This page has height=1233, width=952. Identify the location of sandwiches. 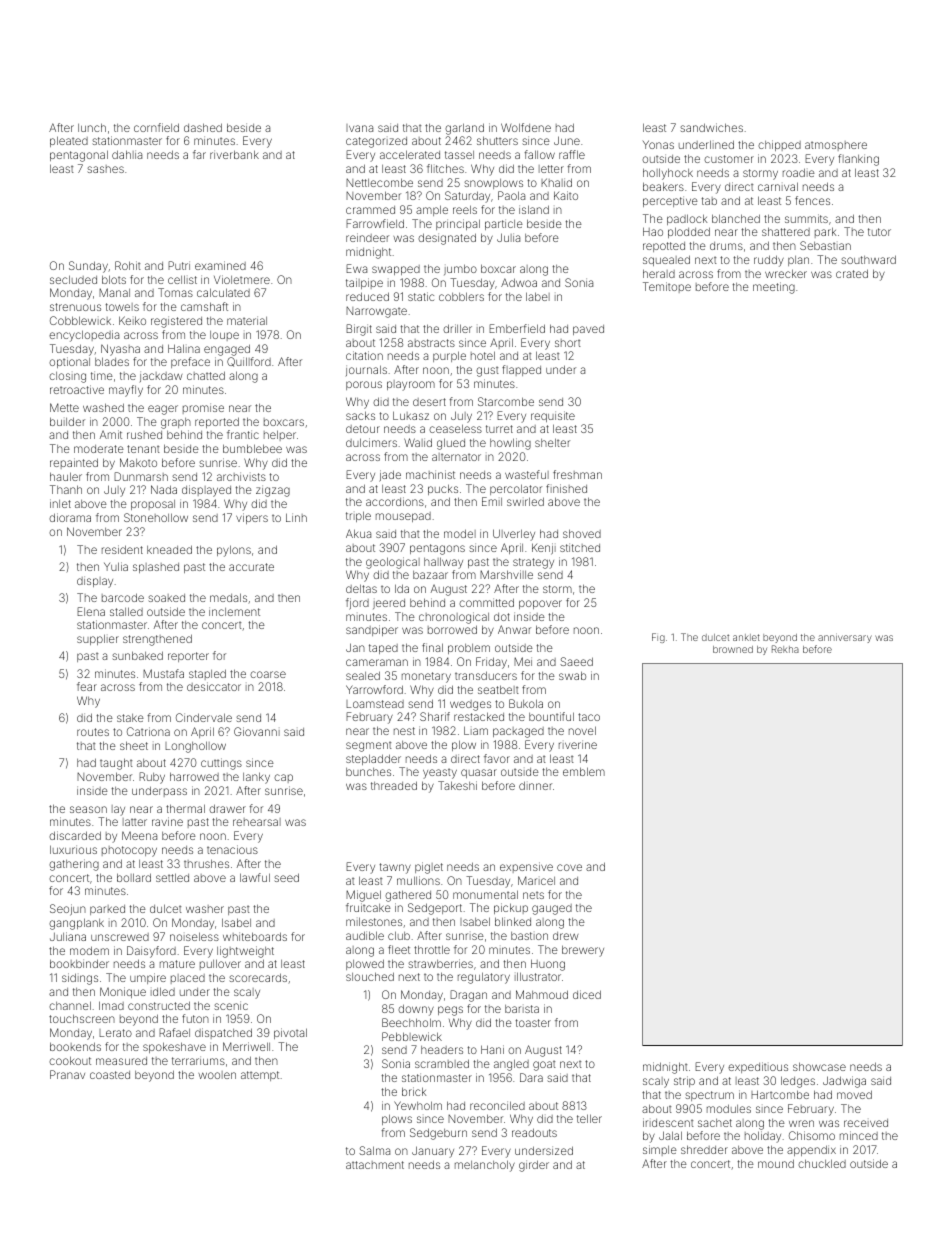
(711, 127).
